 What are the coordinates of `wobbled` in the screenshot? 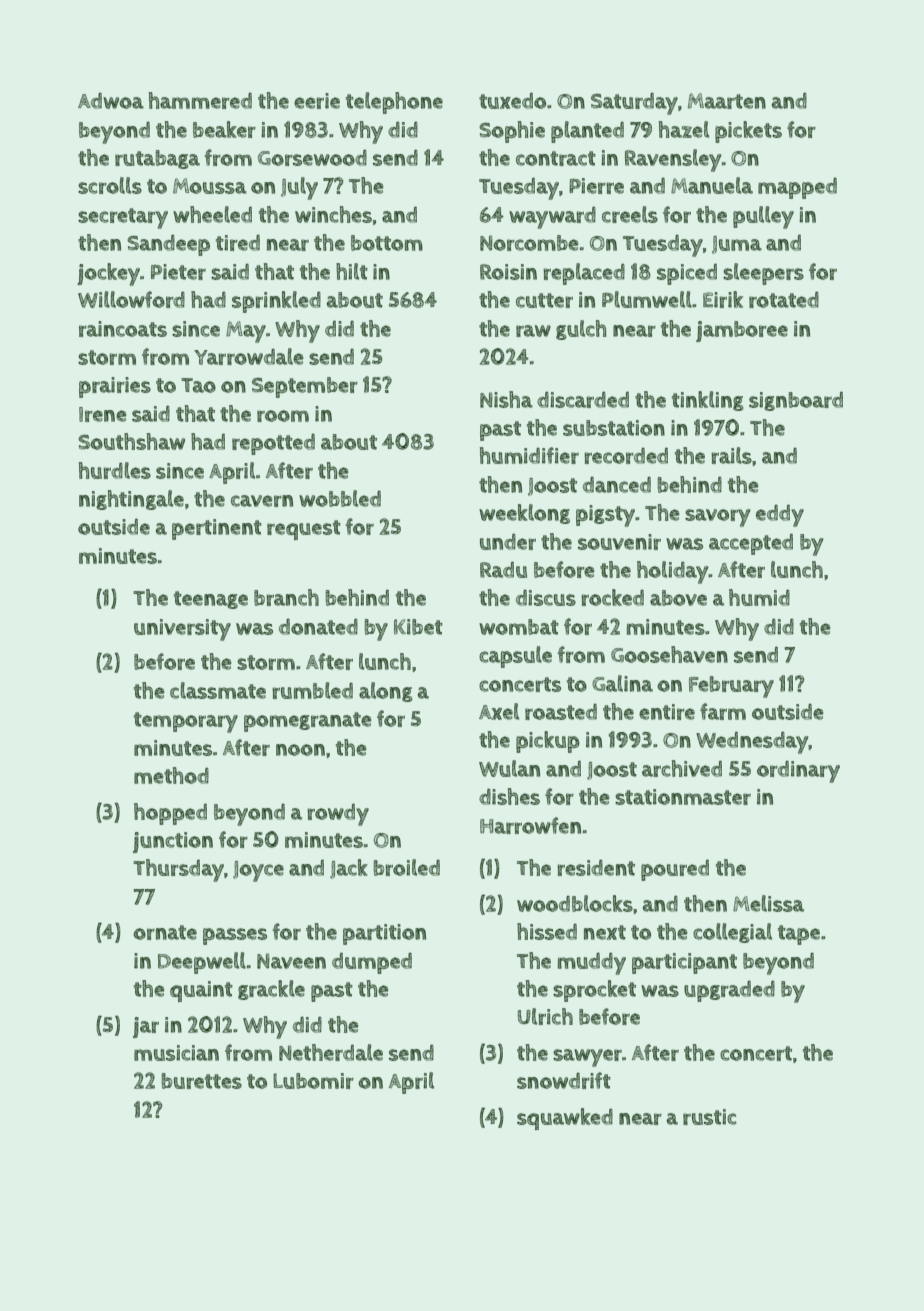 It's located at (340, 498).
